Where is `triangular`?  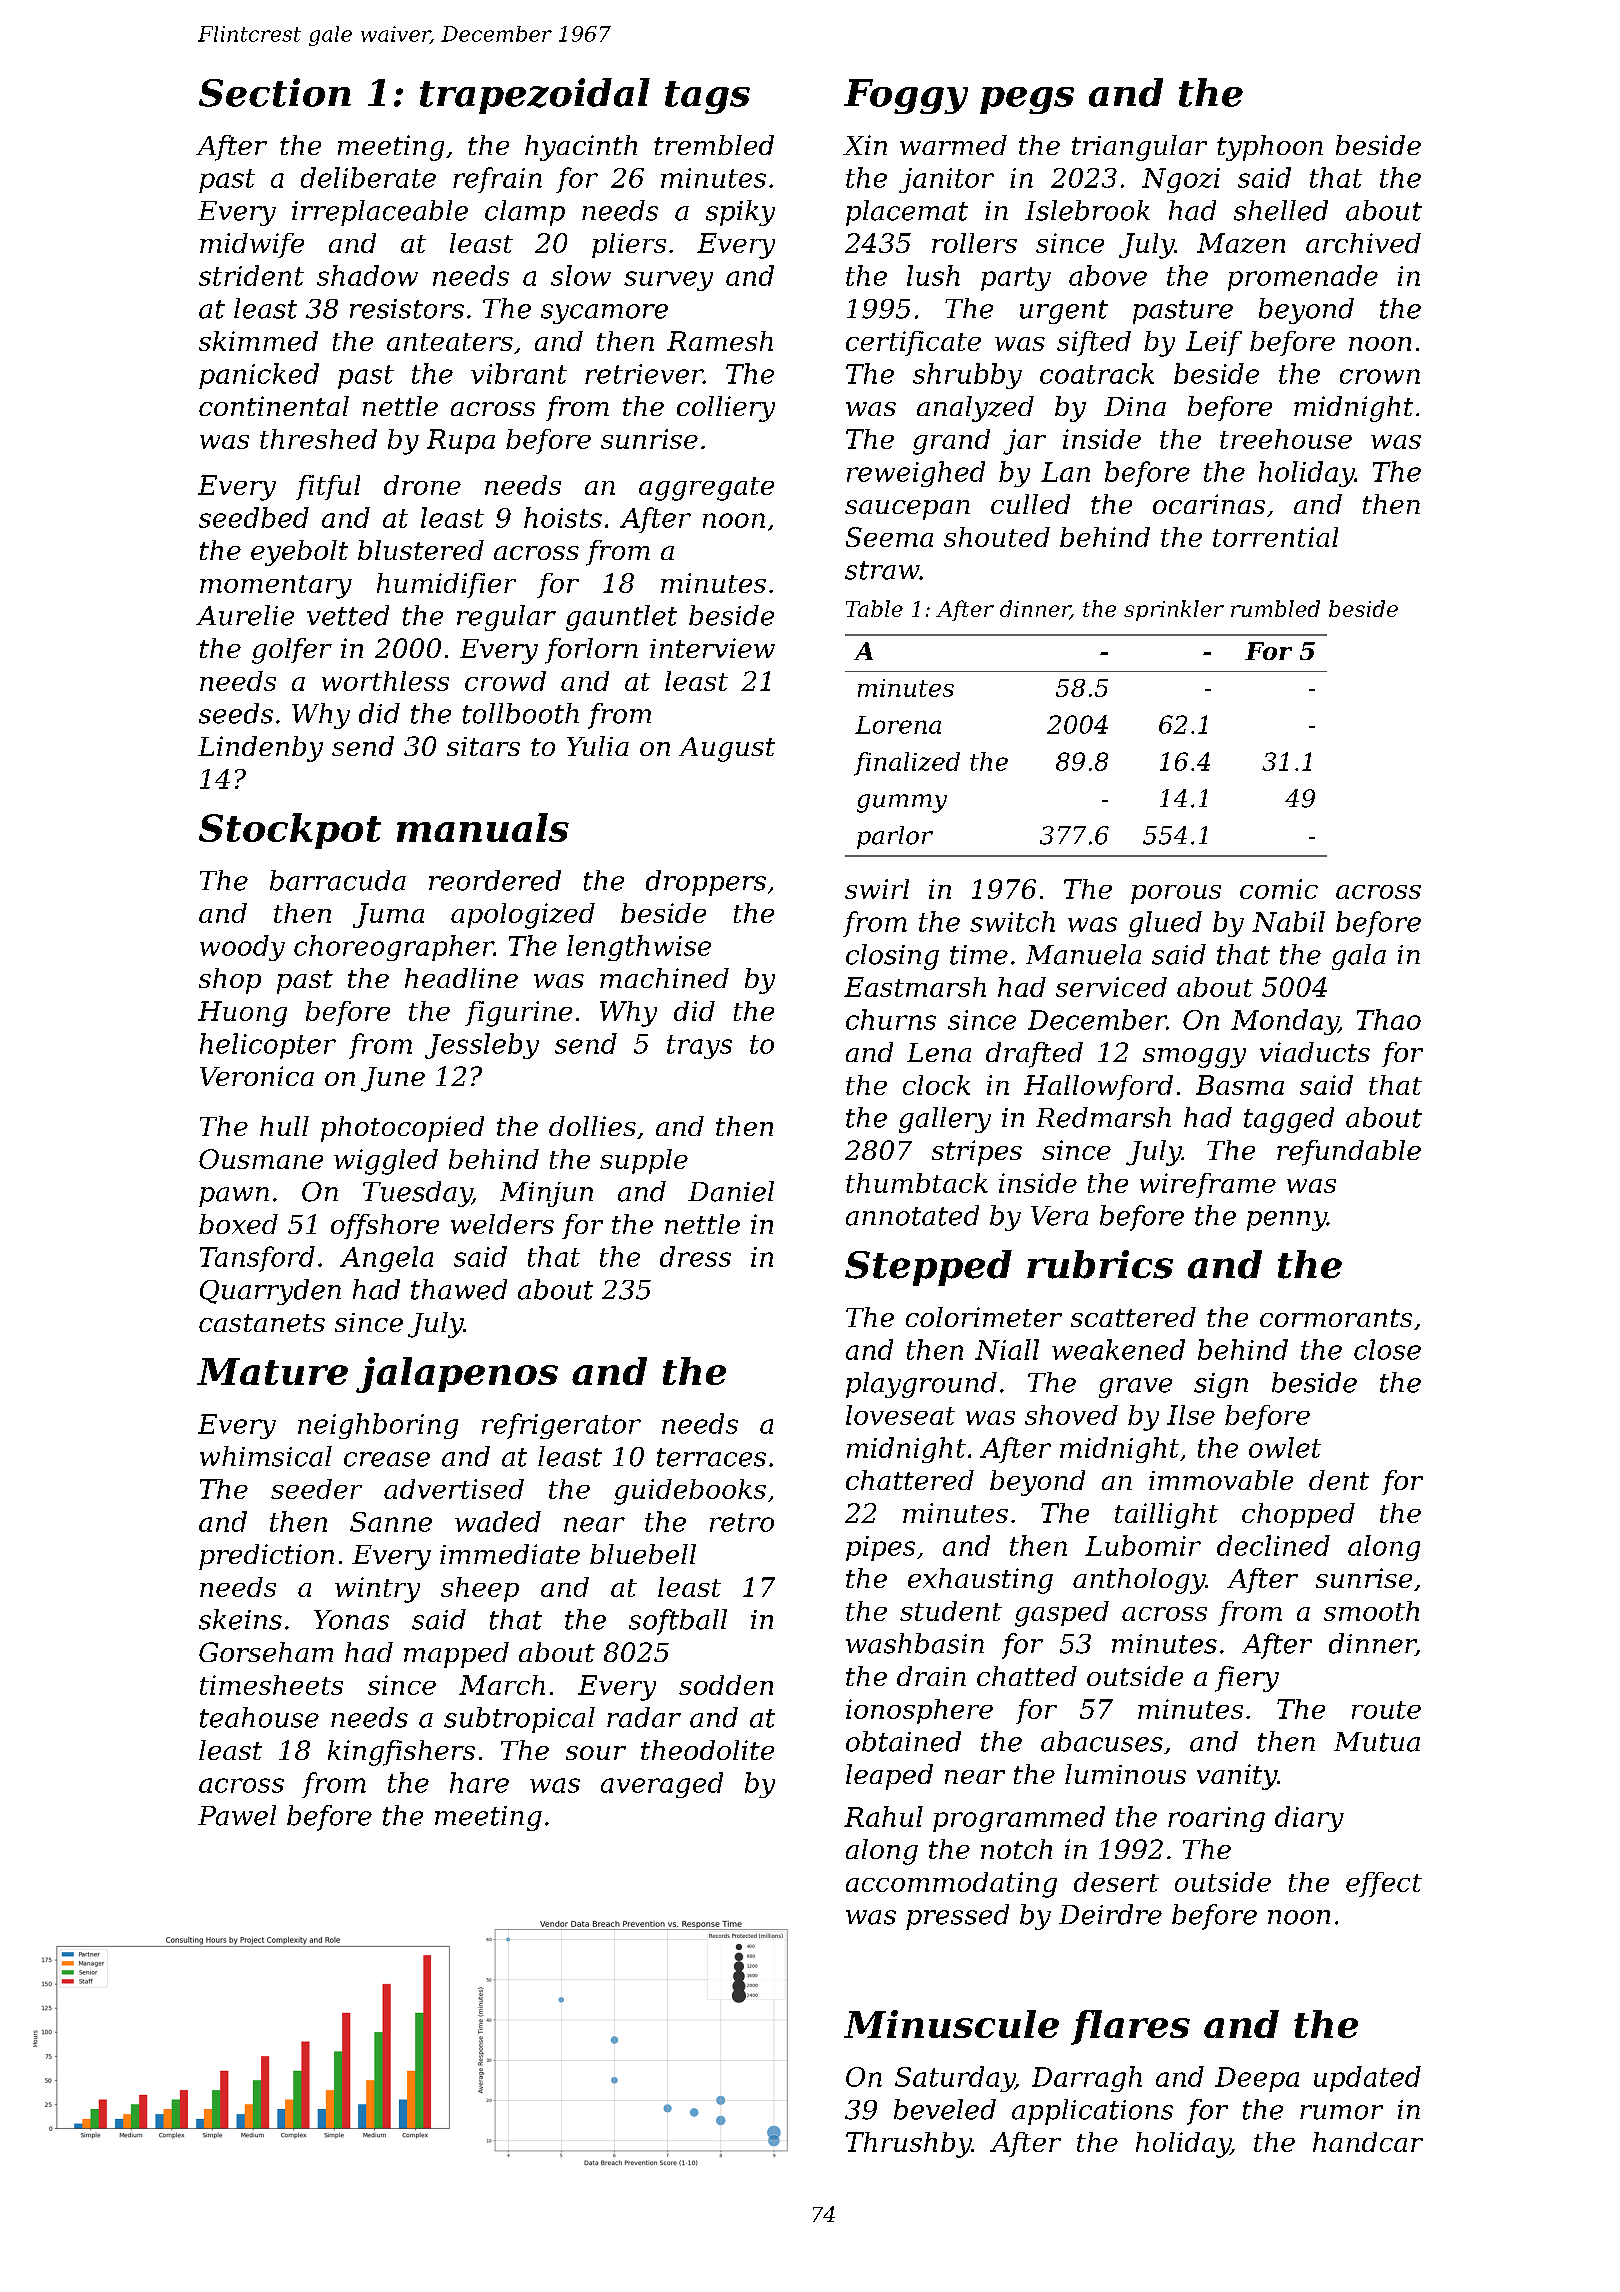 triangular is located at coordinates (1139, 148).
